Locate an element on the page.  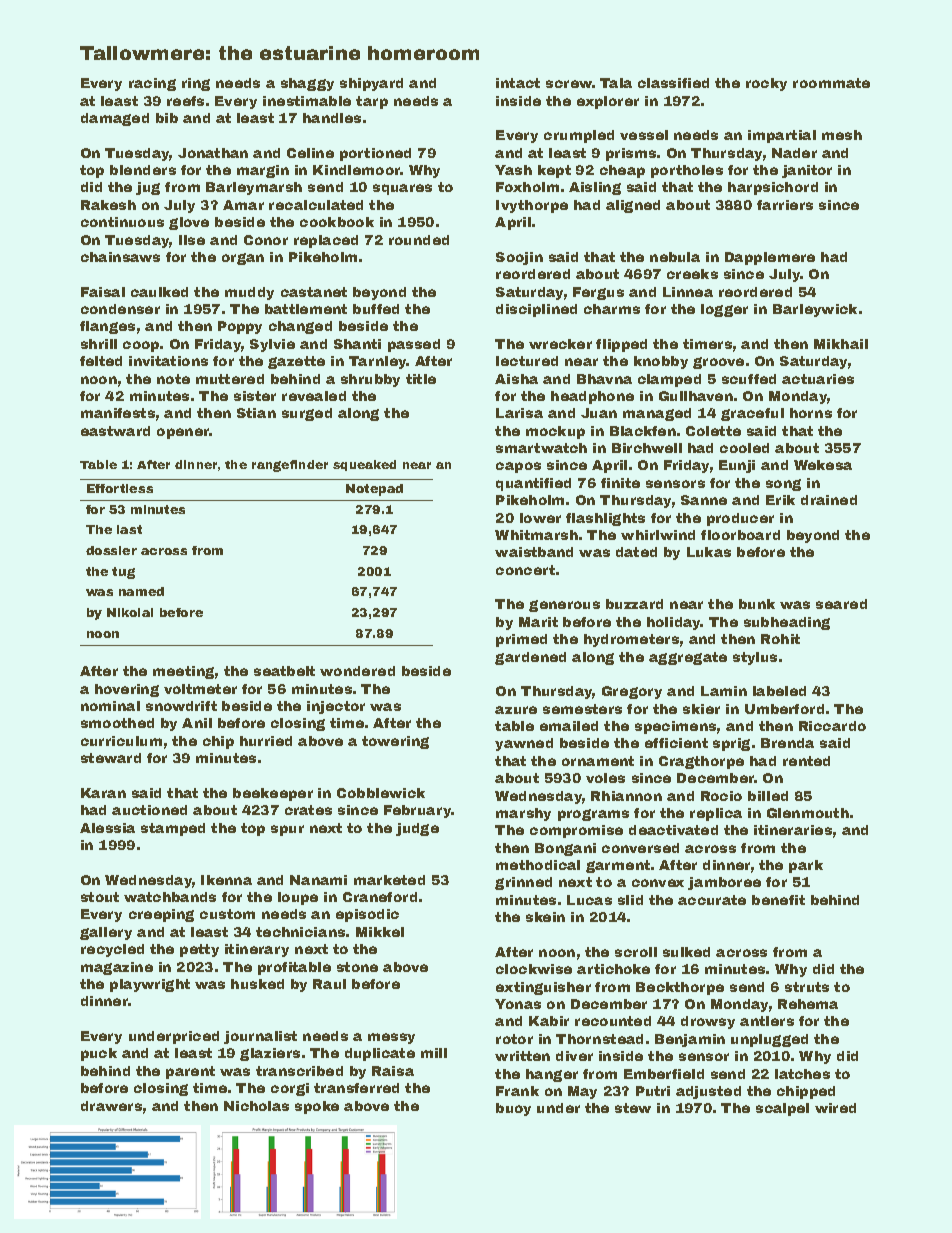
parent is located at coordinates (190, 1072).
